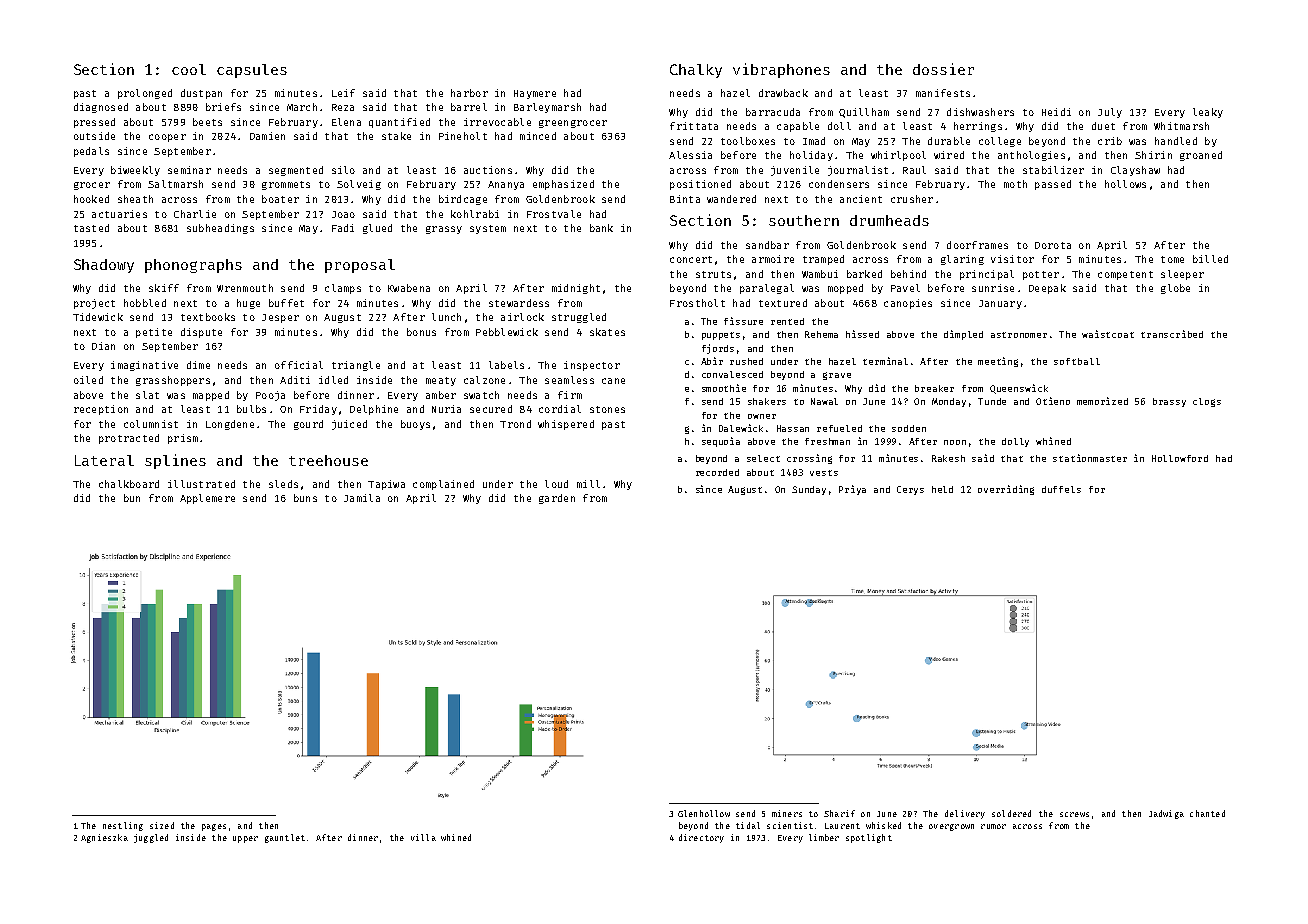  Describe the element at coordinates (1175, 289) in the image. I see `globe` at that location.
